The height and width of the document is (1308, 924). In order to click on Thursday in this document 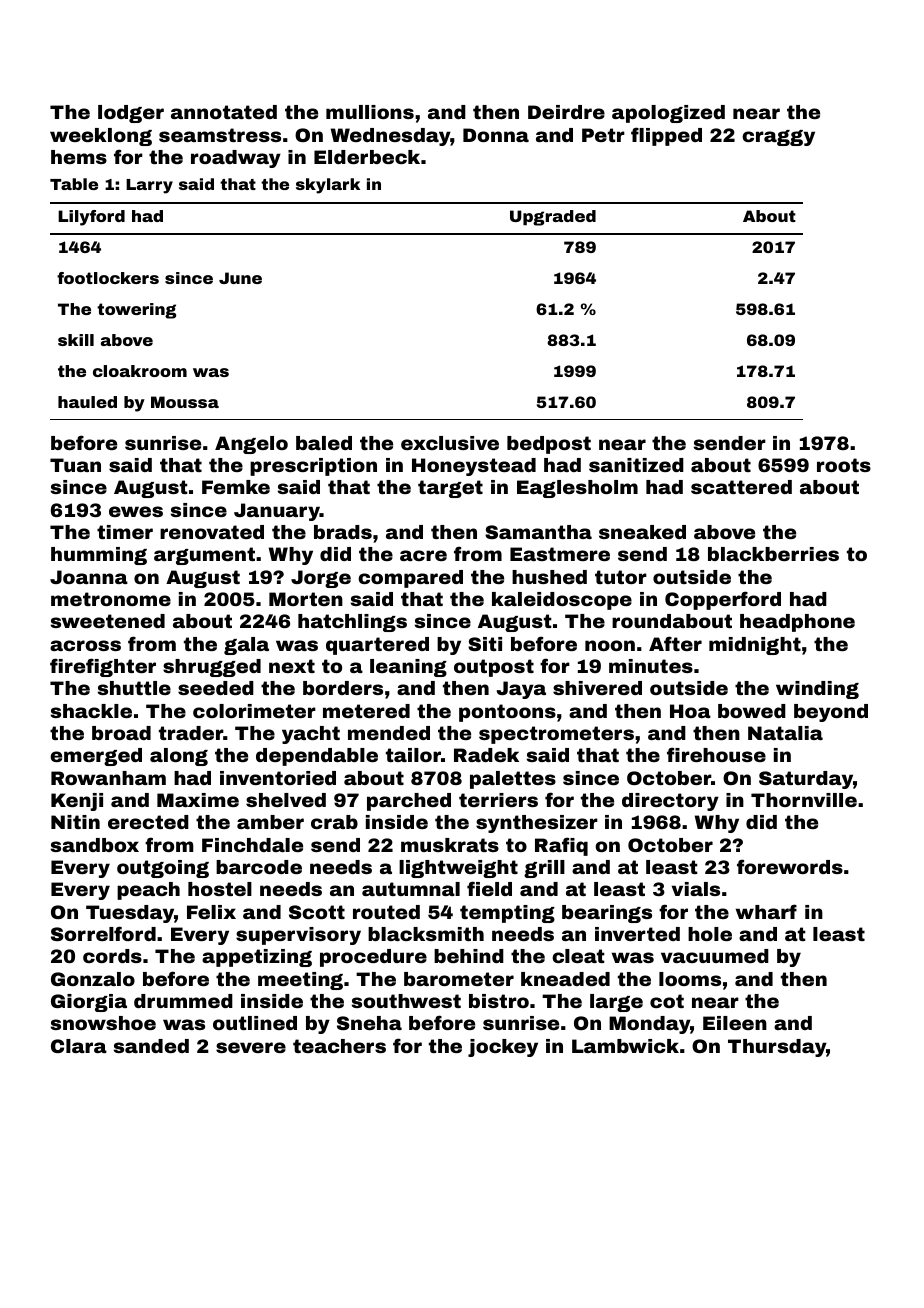, I will do `click(777, 1048)`.
